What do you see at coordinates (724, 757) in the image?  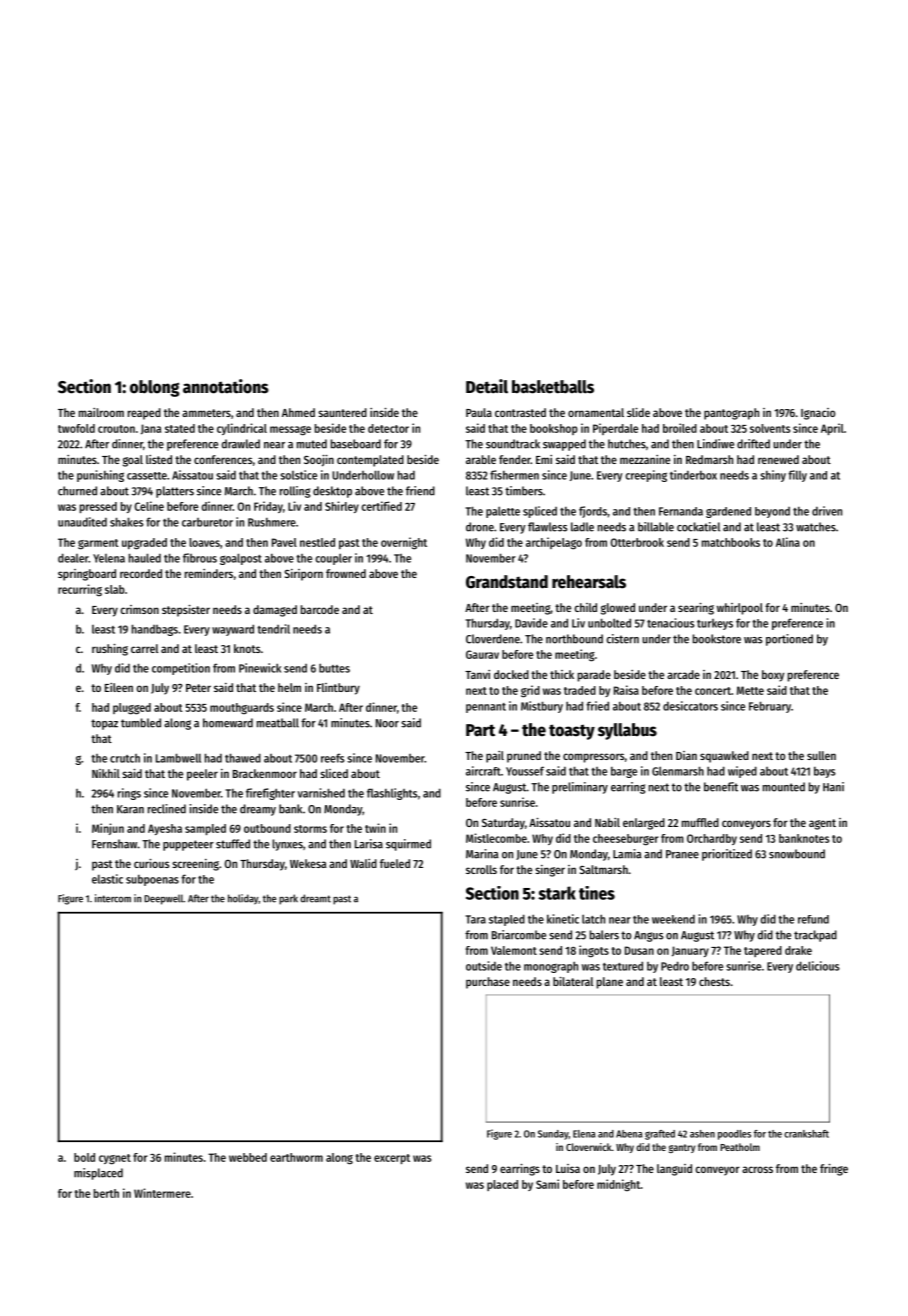 I see `squawked` at bounding box center [724, 757].
